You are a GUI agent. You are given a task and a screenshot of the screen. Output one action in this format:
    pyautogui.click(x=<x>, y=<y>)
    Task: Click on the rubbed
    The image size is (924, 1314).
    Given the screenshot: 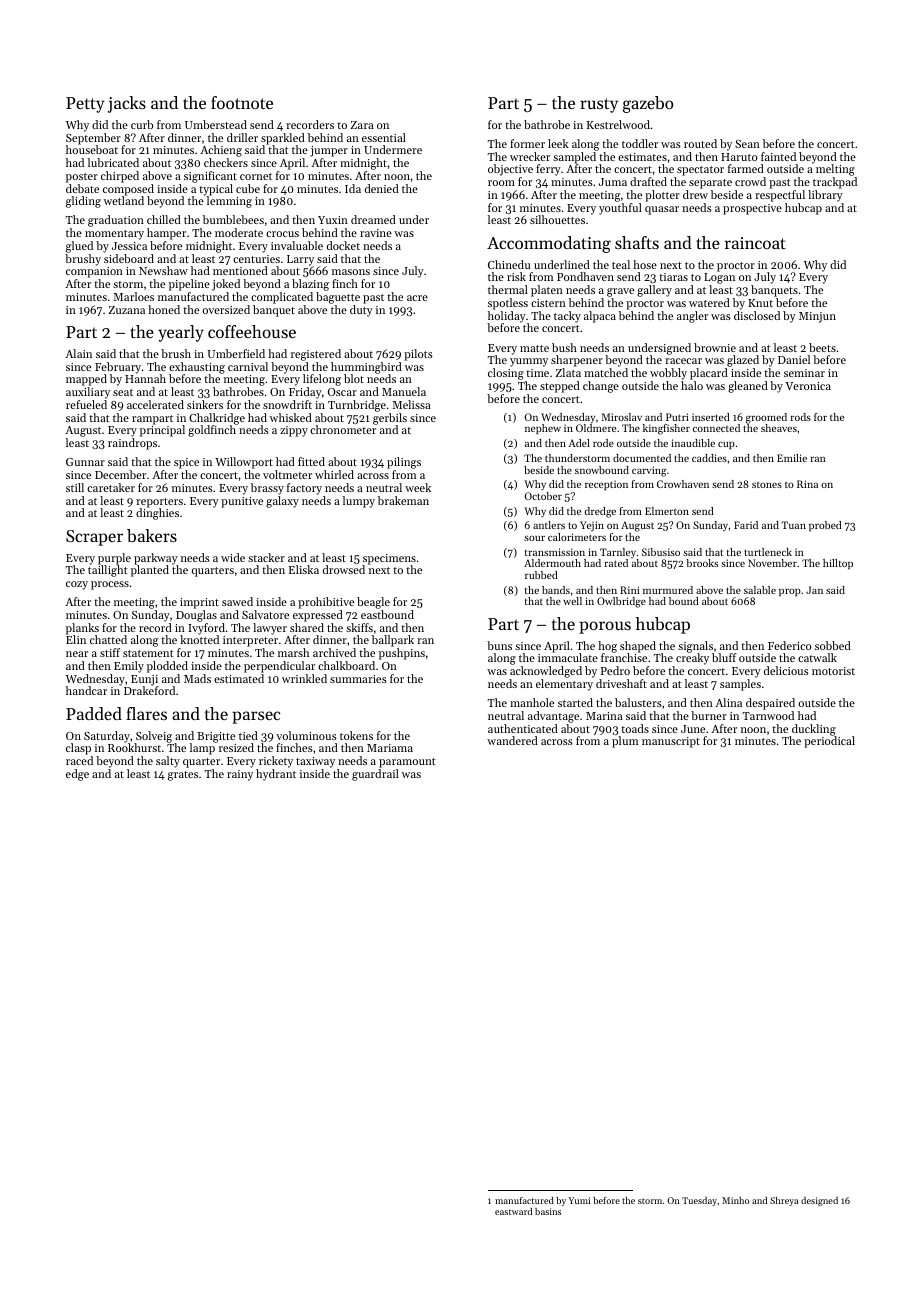 What is the action you would take?
    pyautogui.click(x=541, y=575)
